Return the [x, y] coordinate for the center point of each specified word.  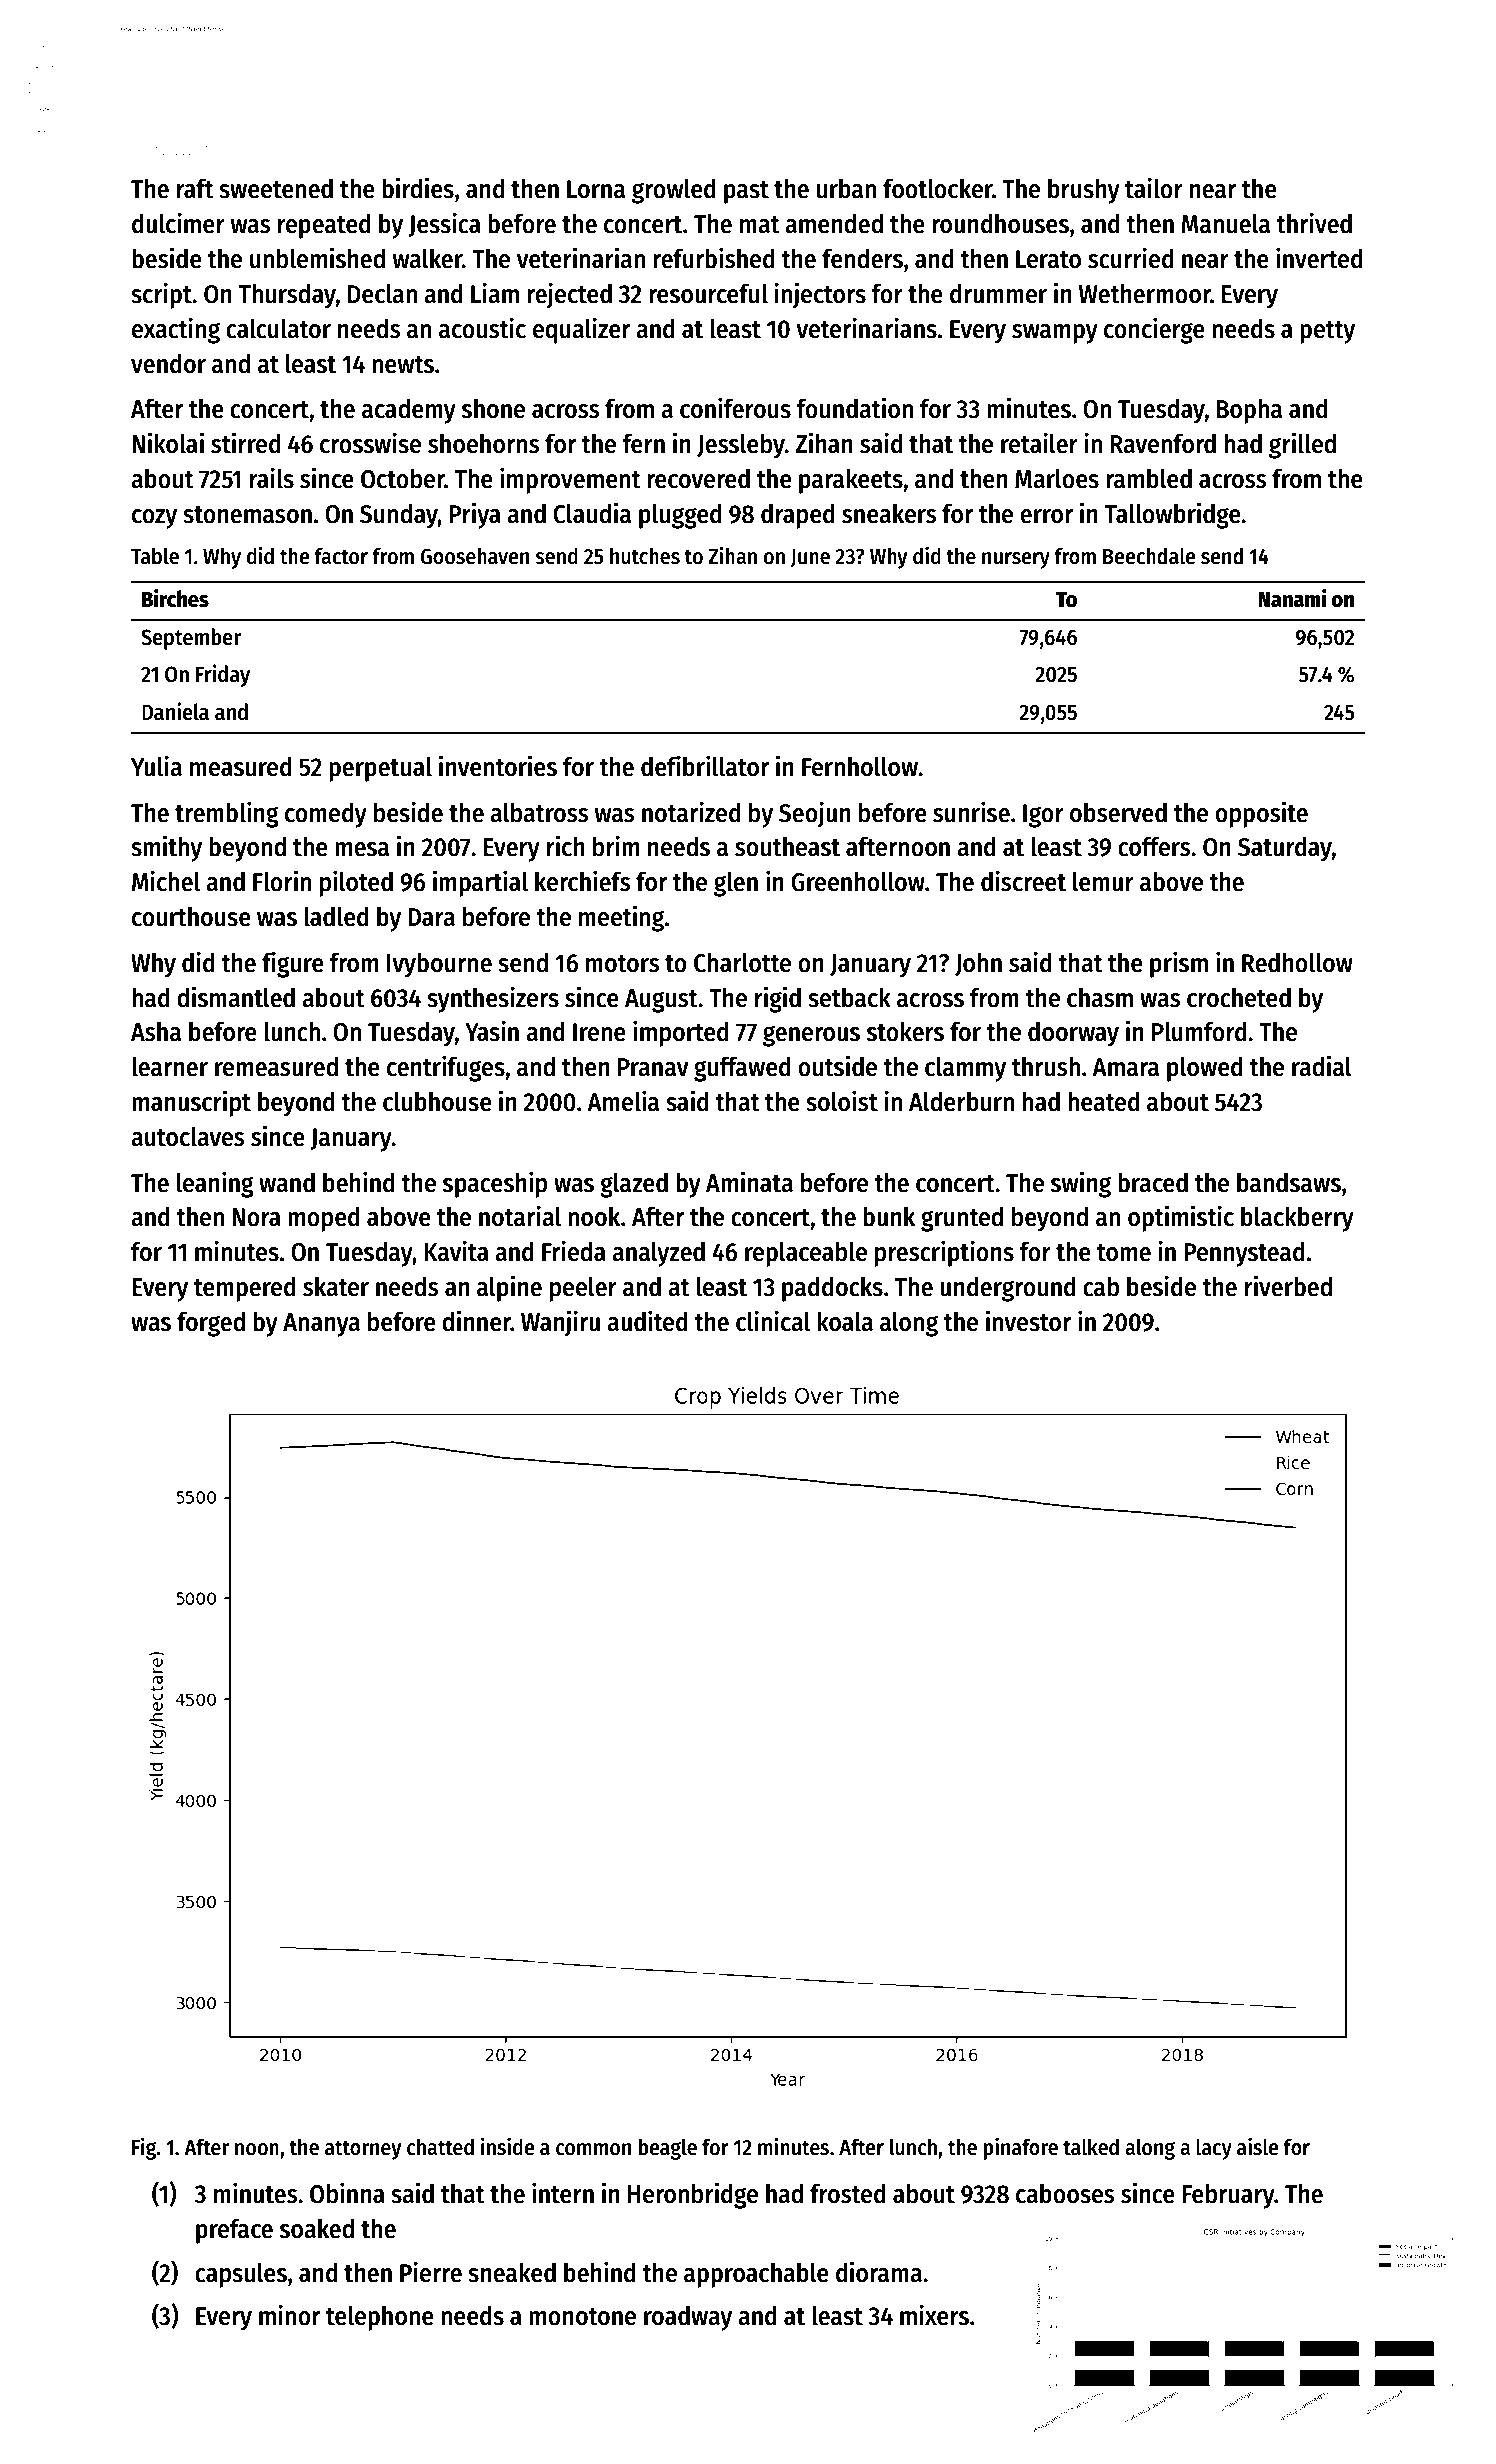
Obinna [347, 2193]
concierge [1154, 330]
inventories [498, 766]
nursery [1016, 560]
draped [798, 516]
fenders [862, 258]
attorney [363, 2150]
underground [1008, 1289]
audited [647, 1321]
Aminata [749, 1182]
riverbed [1288, 1286]
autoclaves [187, 1137]
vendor [168, 363]
